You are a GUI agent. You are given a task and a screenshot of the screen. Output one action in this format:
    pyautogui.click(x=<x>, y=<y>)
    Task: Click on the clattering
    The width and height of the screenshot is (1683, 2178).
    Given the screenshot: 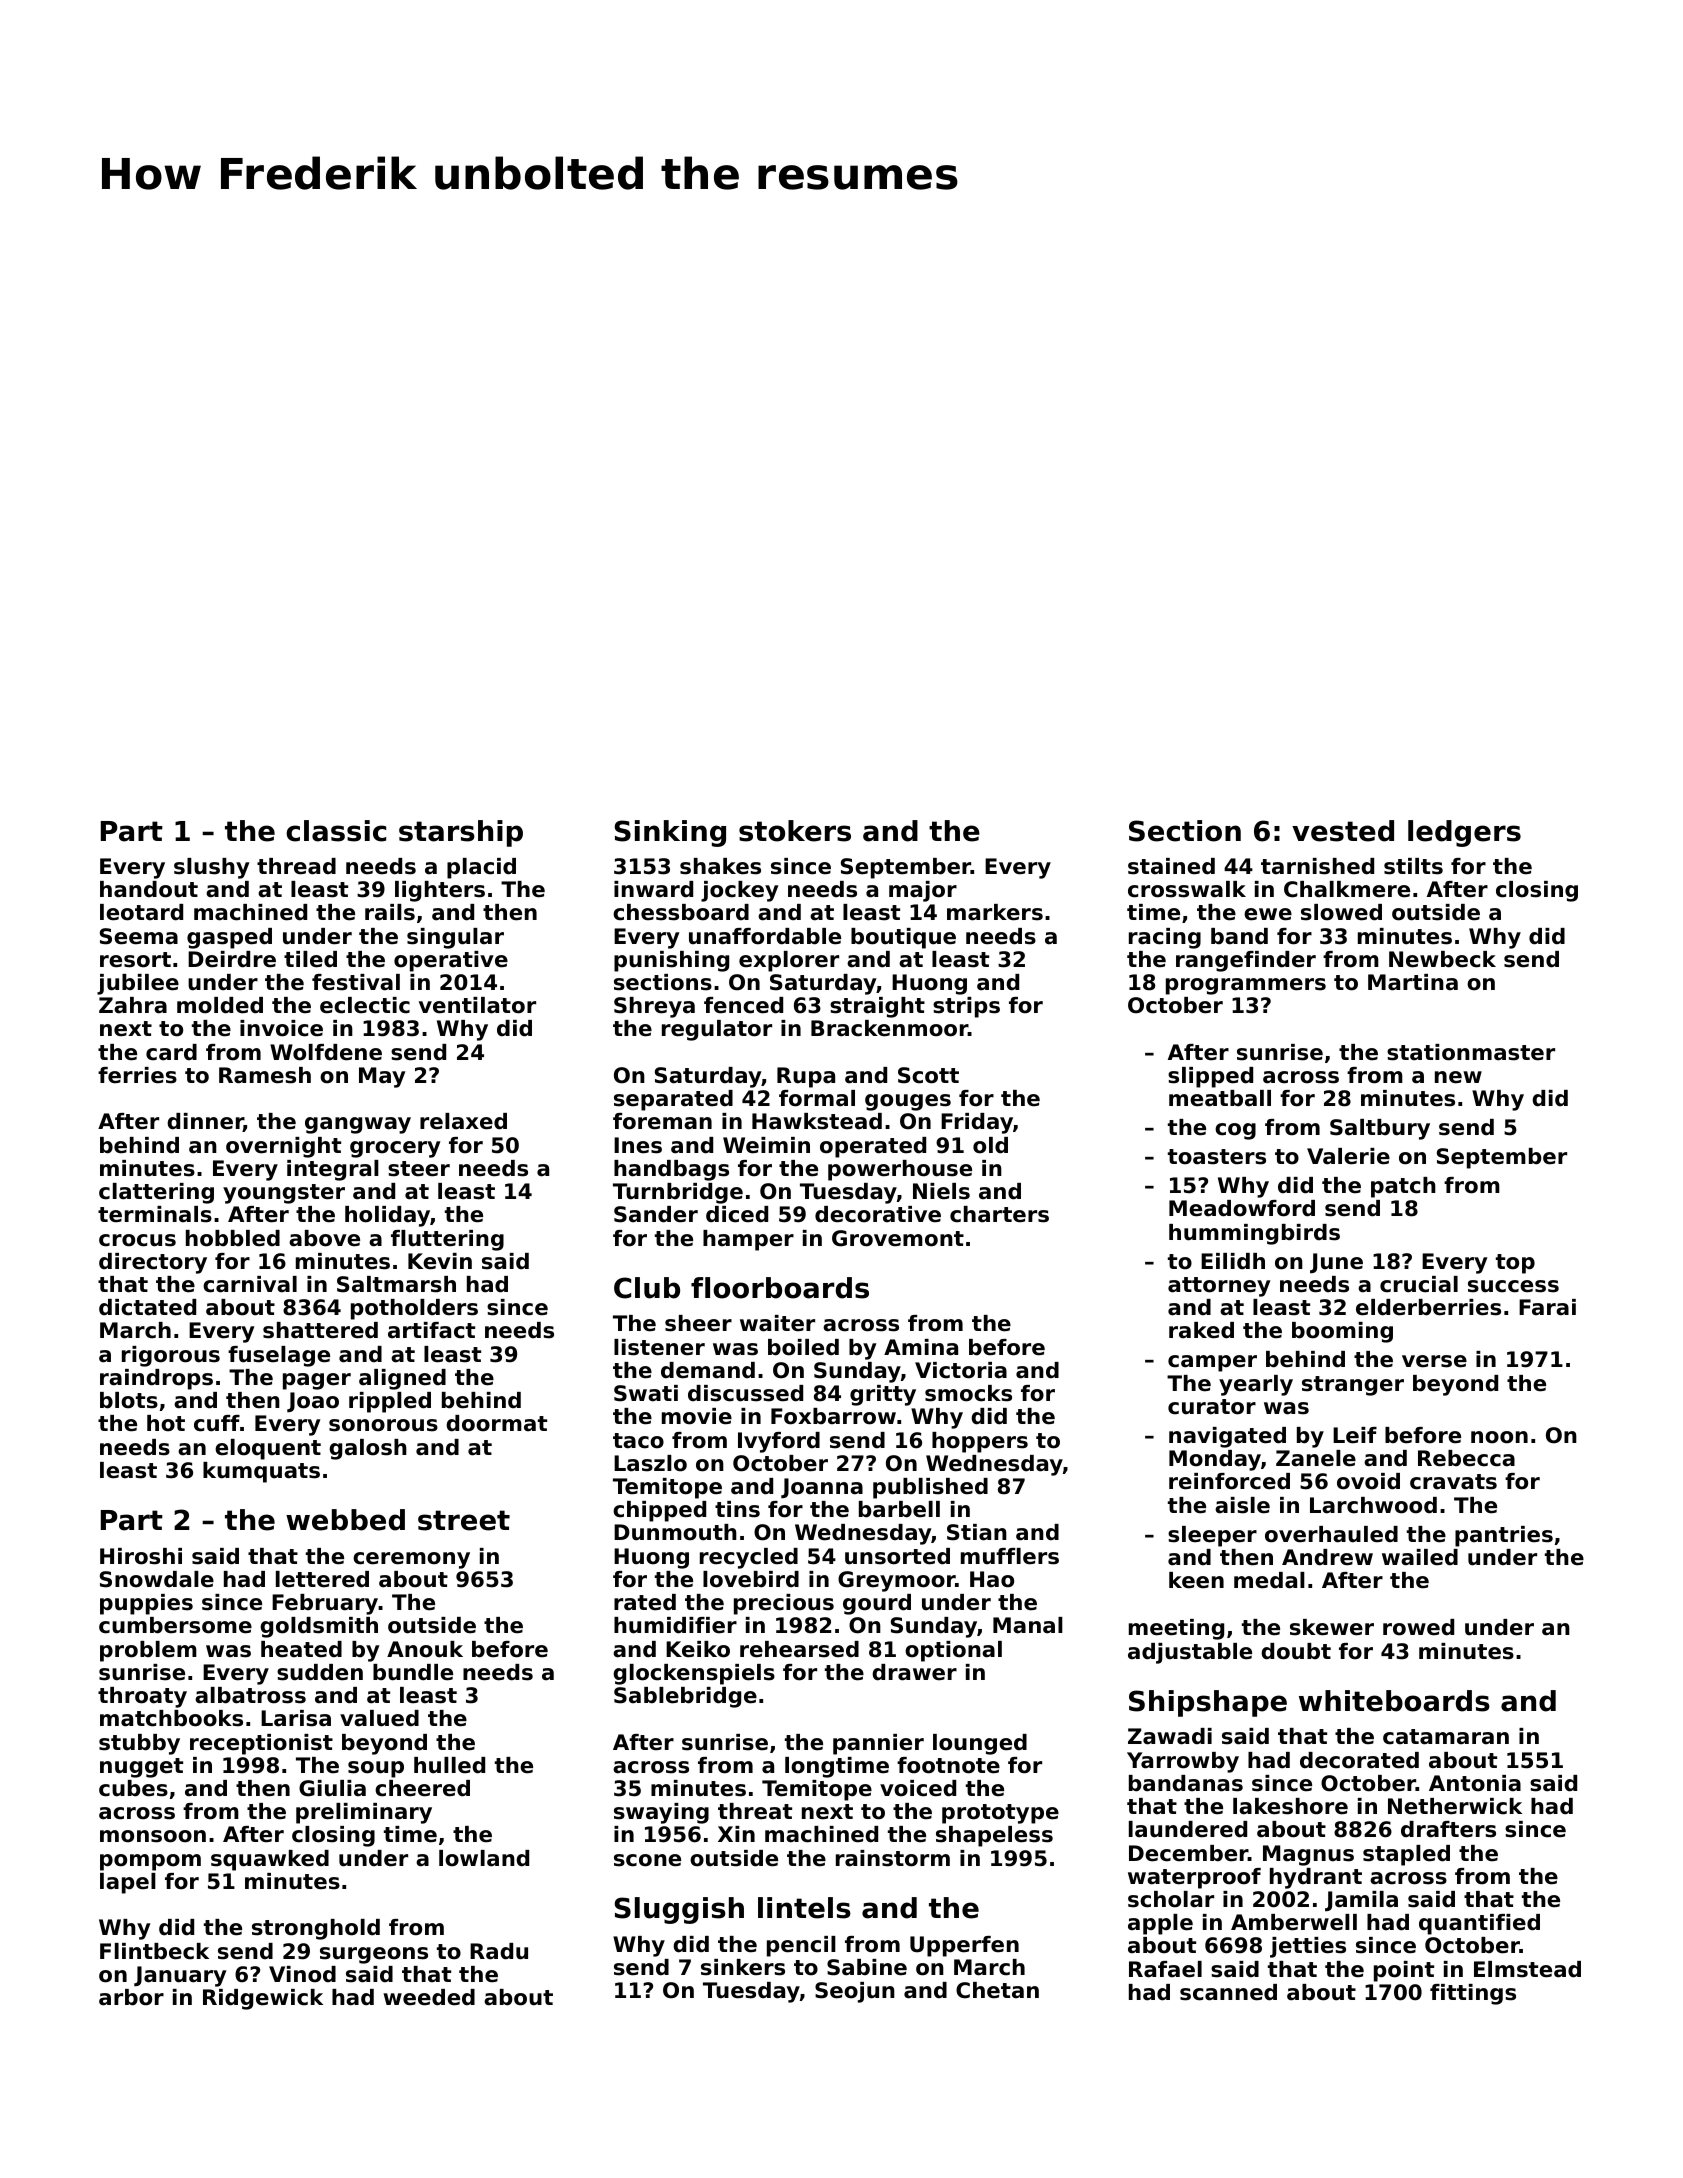 What is the action you would take?
    pyautogui.click(x=156, y=1193)
